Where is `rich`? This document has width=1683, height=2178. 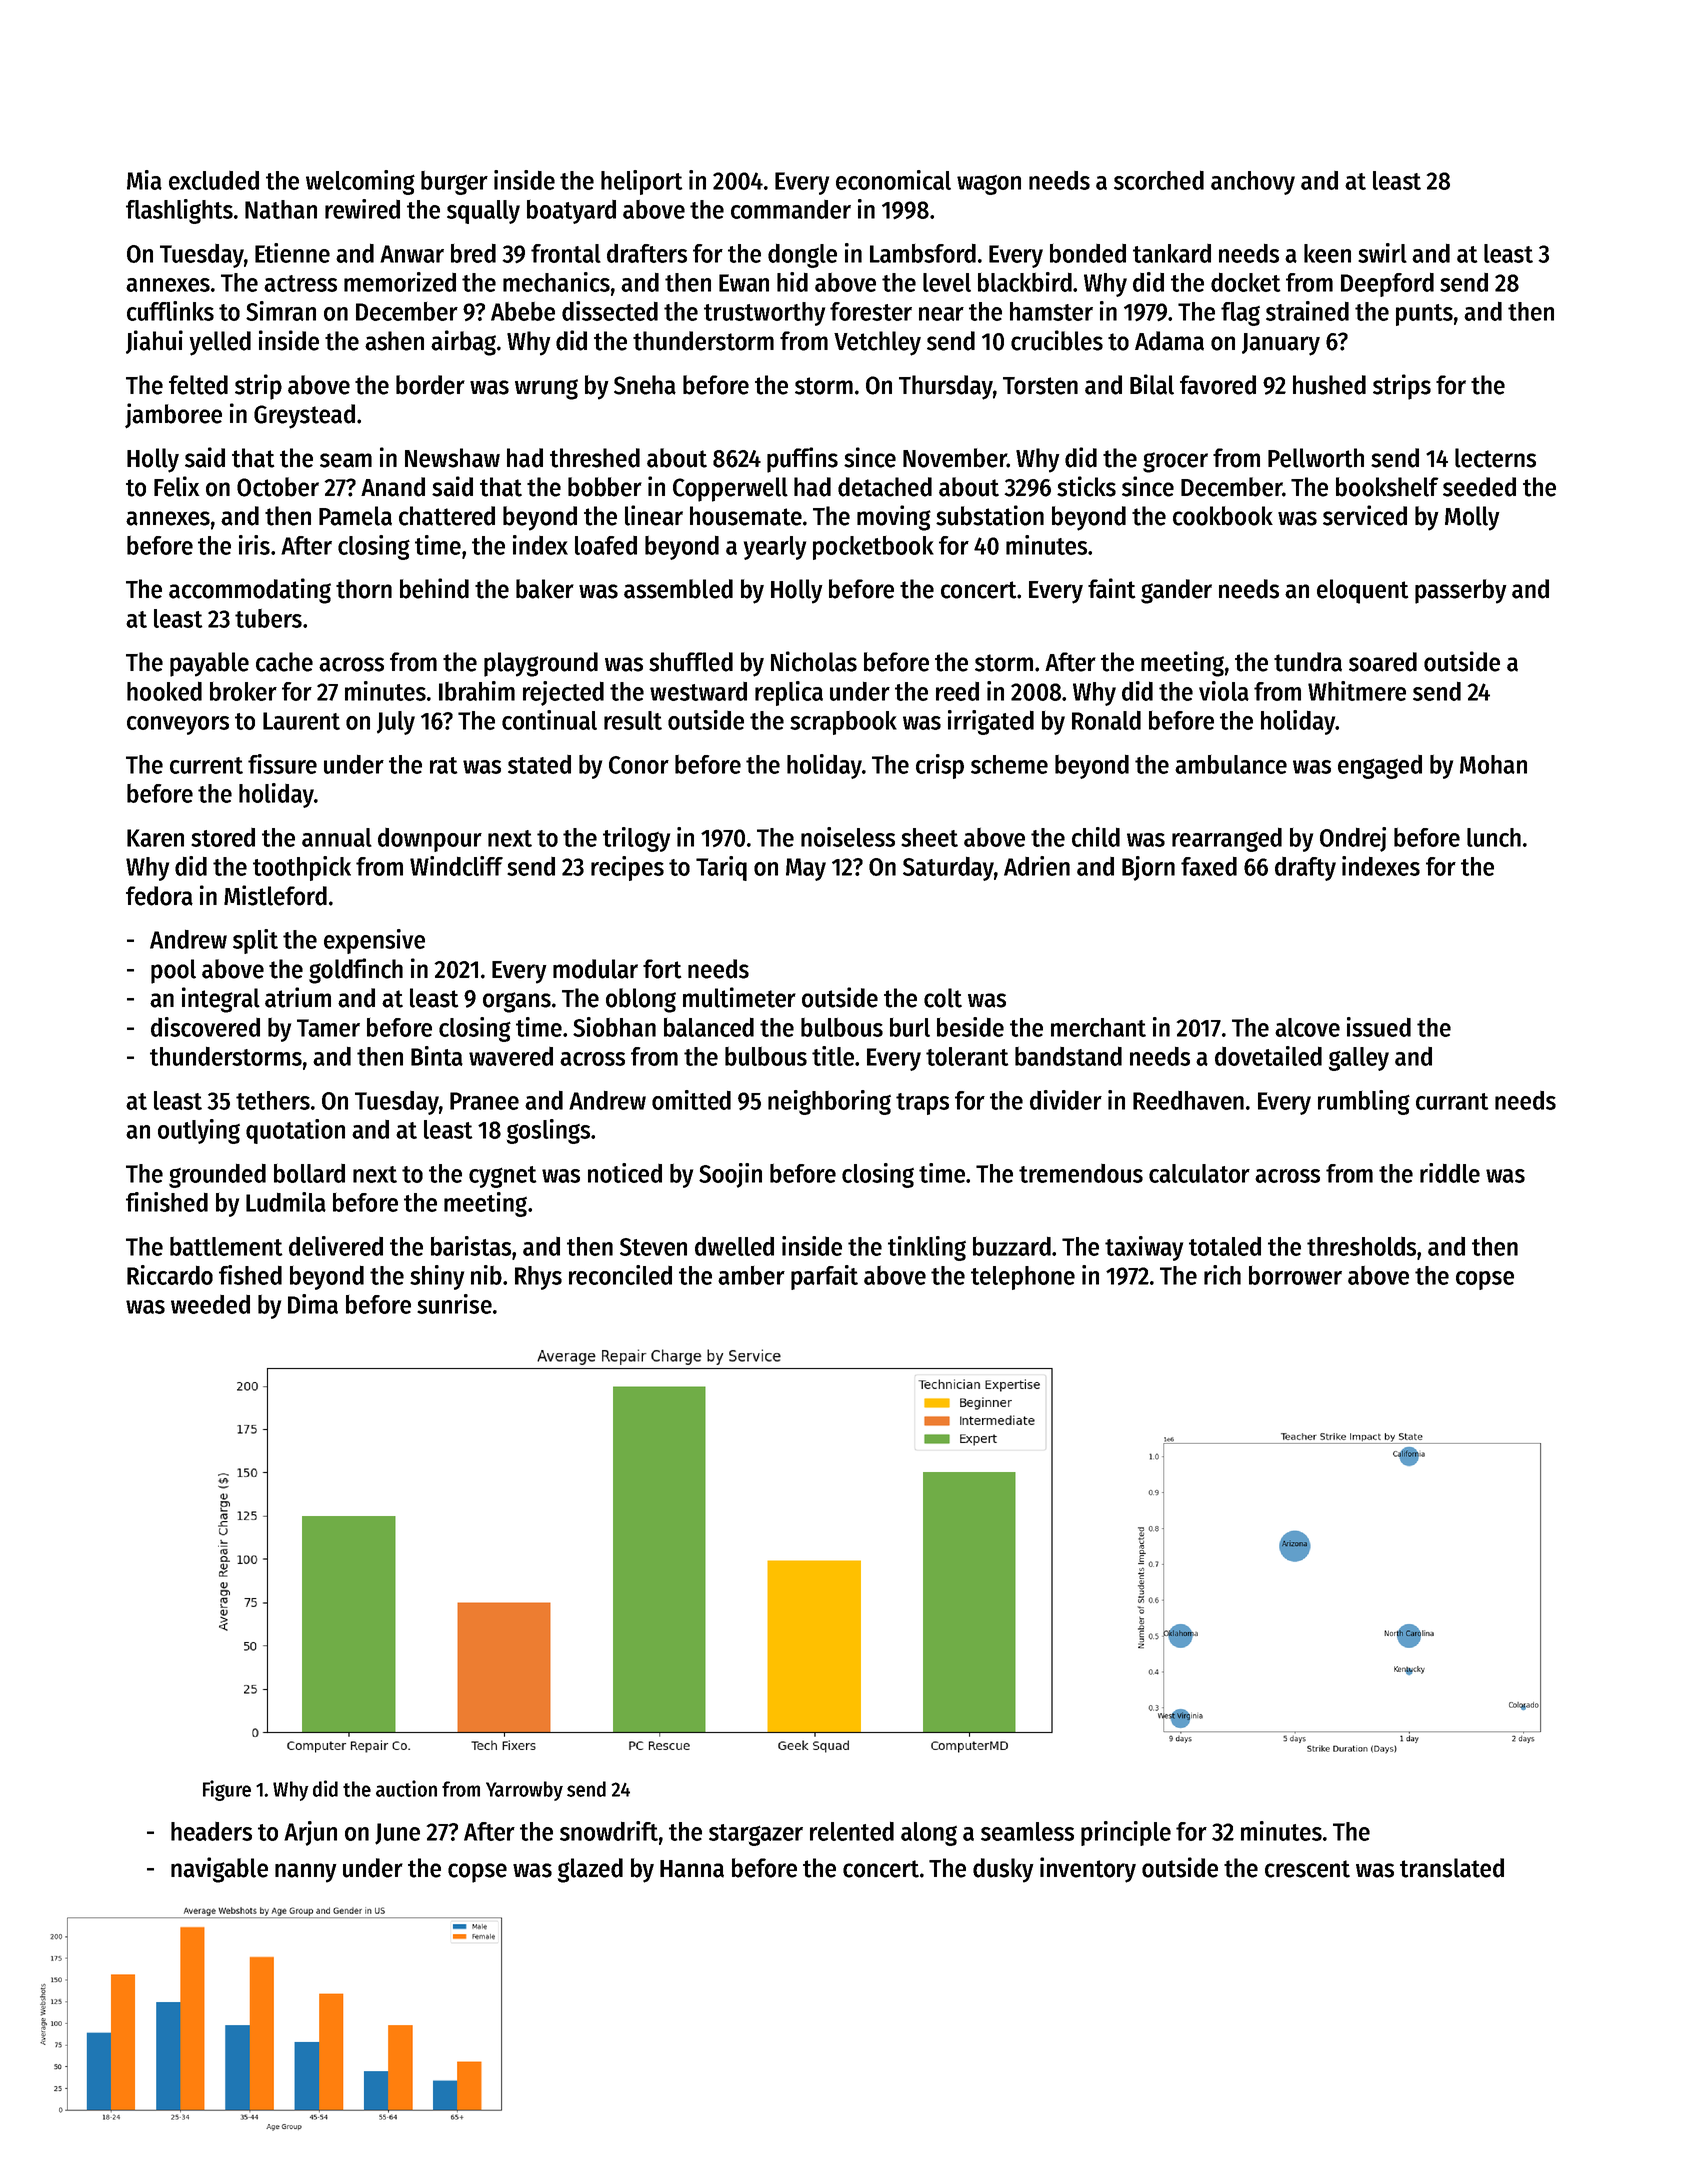 rich is located at coordinates (1222, 1275).
